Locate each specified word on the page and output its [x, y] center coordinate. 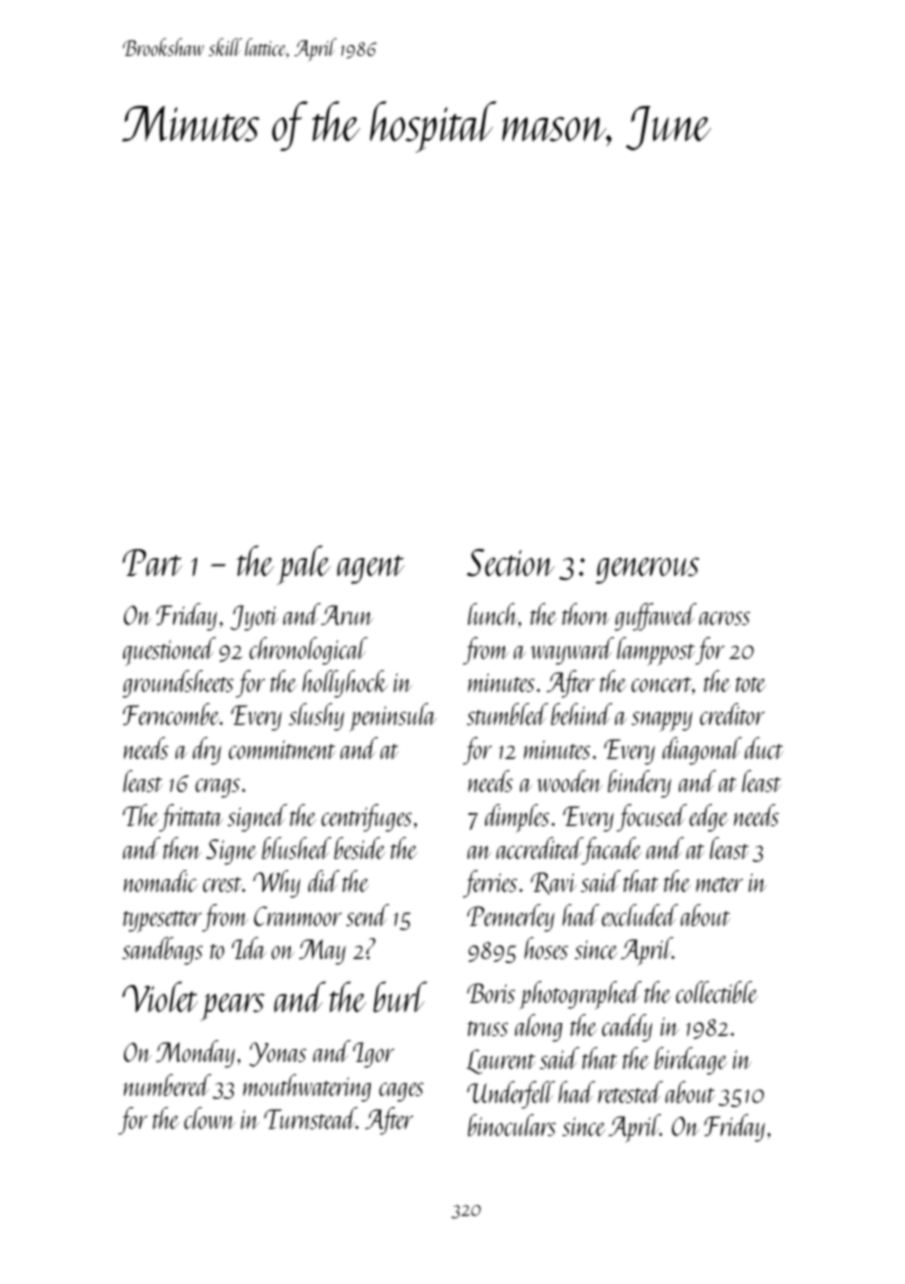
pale [304, 565]
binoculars [512, 1125]
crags [217, 788]
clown [209, 1118]
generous [647, 570]
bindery [639, 784]
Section [511, 562]
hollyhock [345, 684]
